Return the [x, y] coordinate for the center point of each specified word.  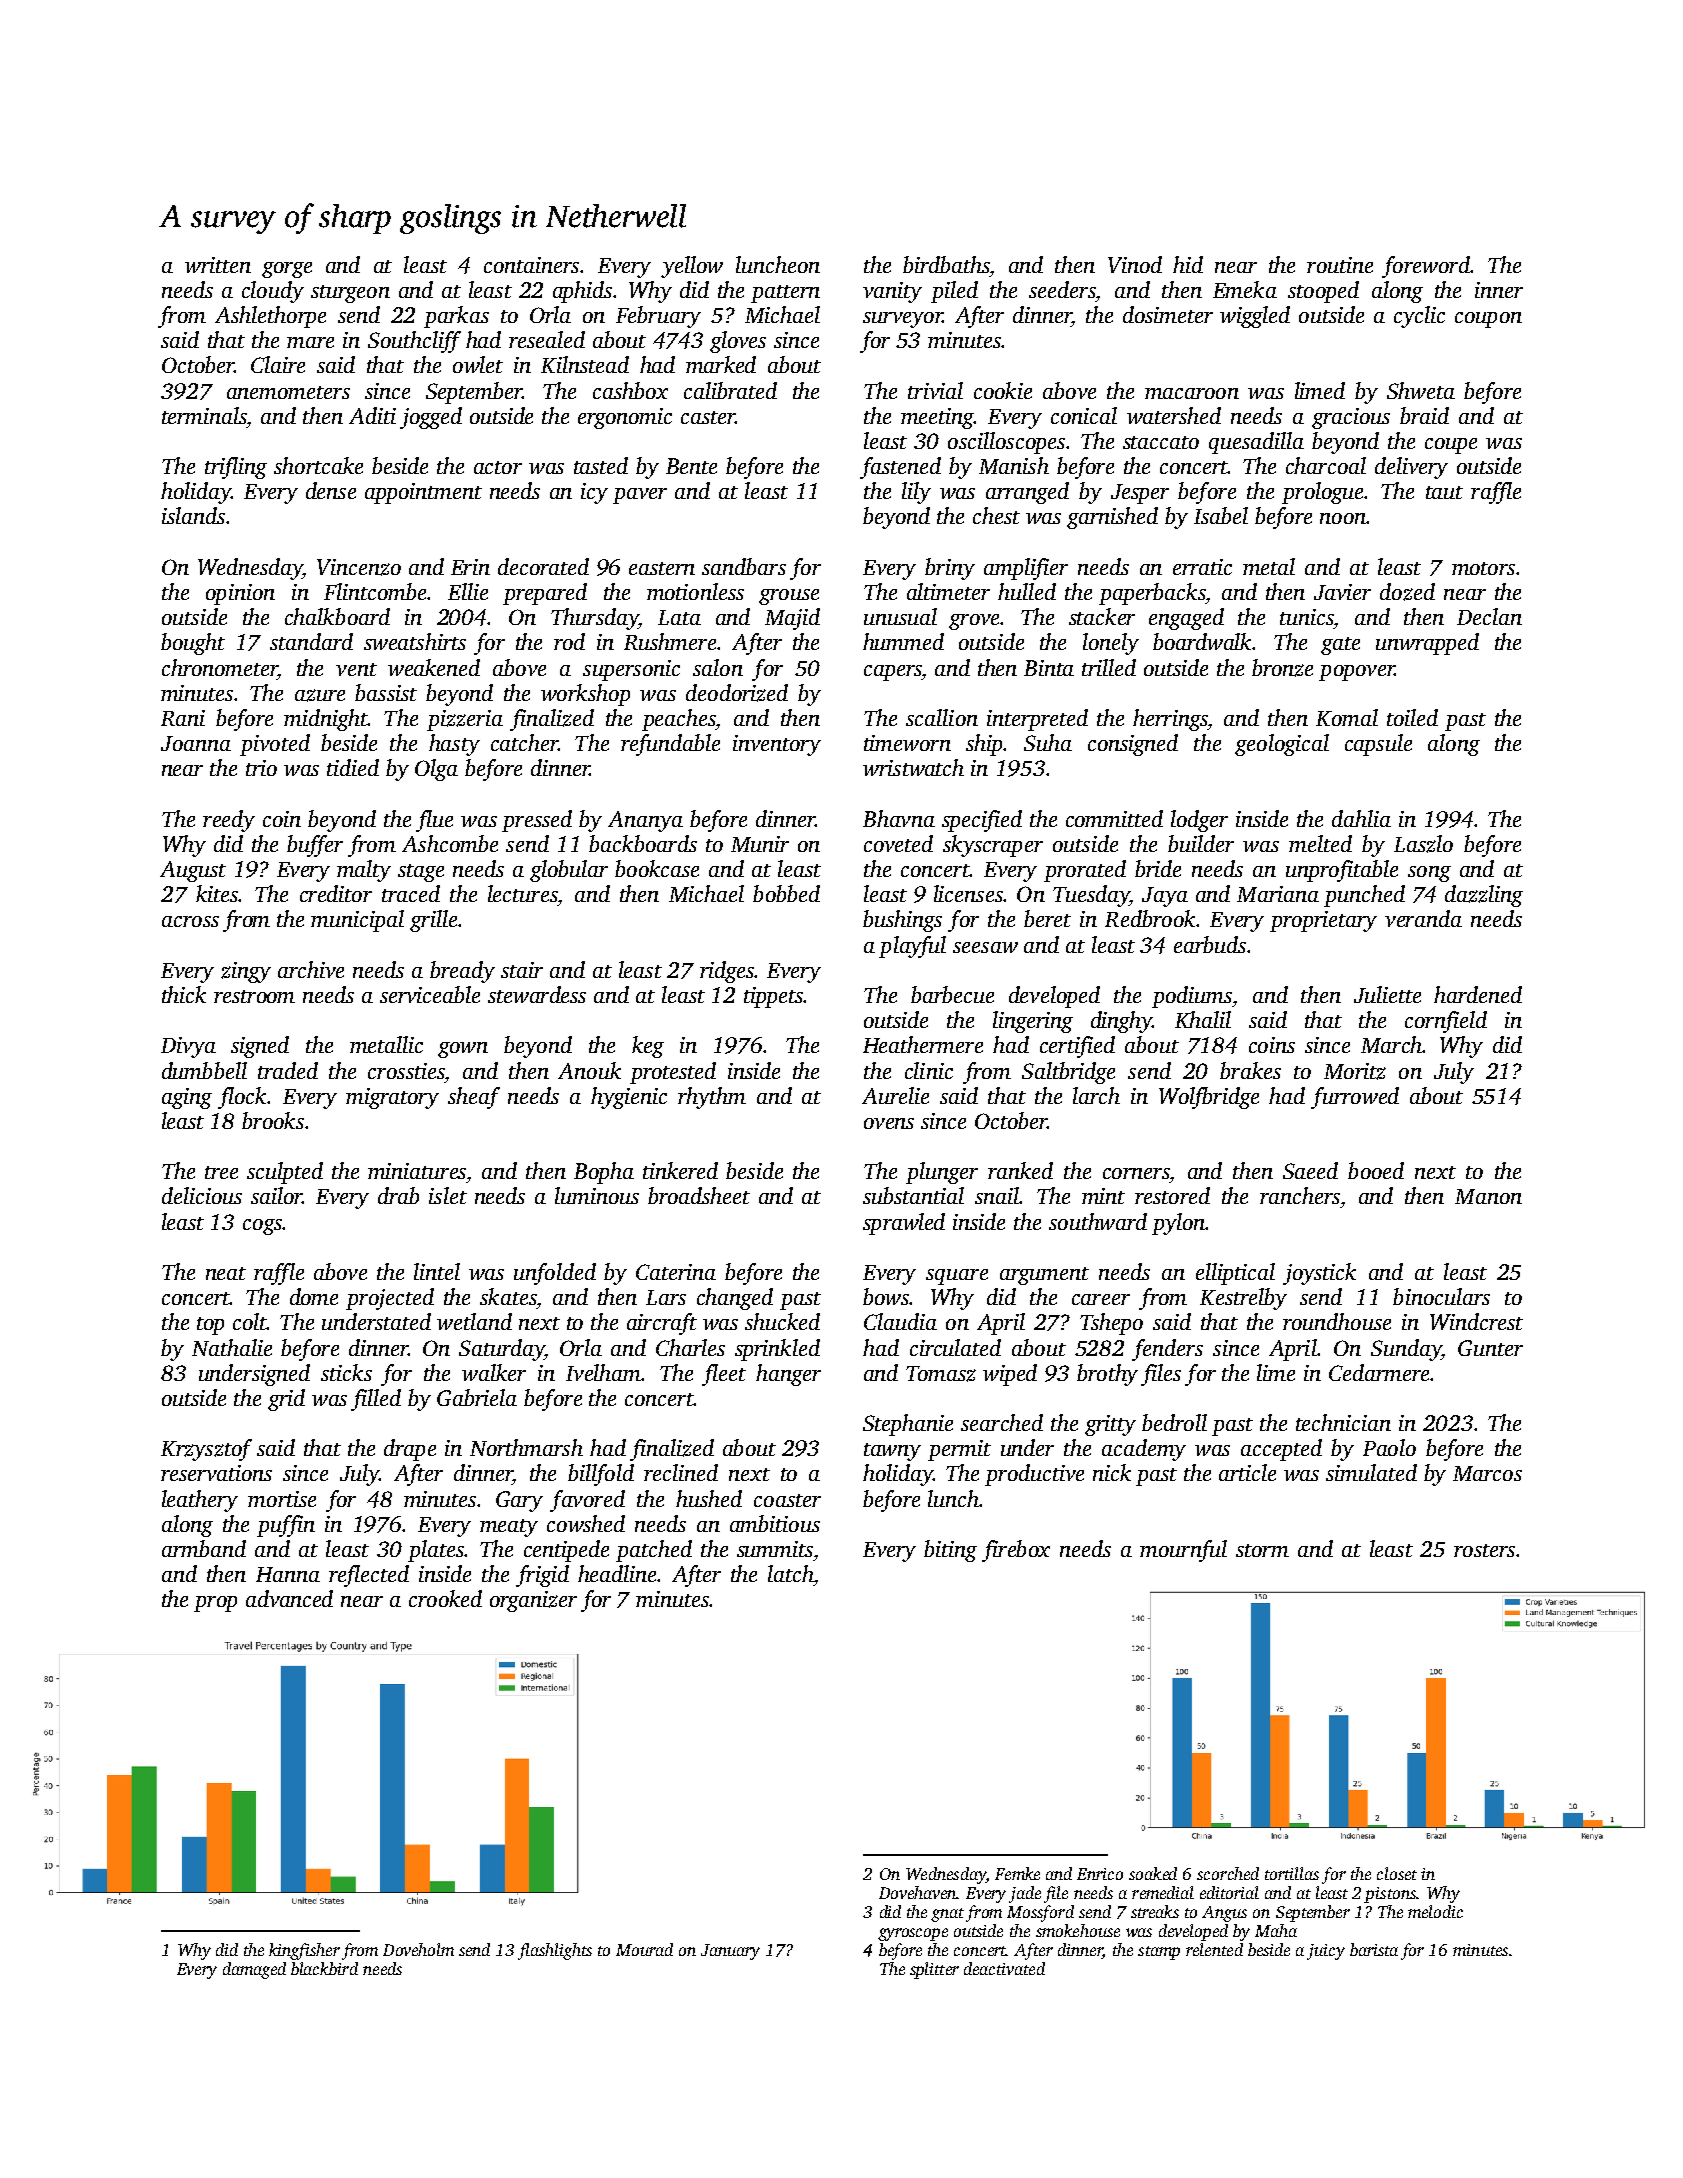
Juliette [1387, 994]
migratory [392, 1098]
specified [982, 821]
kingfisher [304, 1951]
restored [1172, 1195]
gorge [287, 270]
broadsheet [699, 1195]
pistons [1390, 1895]
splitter [934, 1970]
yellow [692, 267]
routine [1340, 265]
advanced [289, 1598]
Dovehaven [918, 1892]
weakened [434, 667]
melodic [1435, 1911]
